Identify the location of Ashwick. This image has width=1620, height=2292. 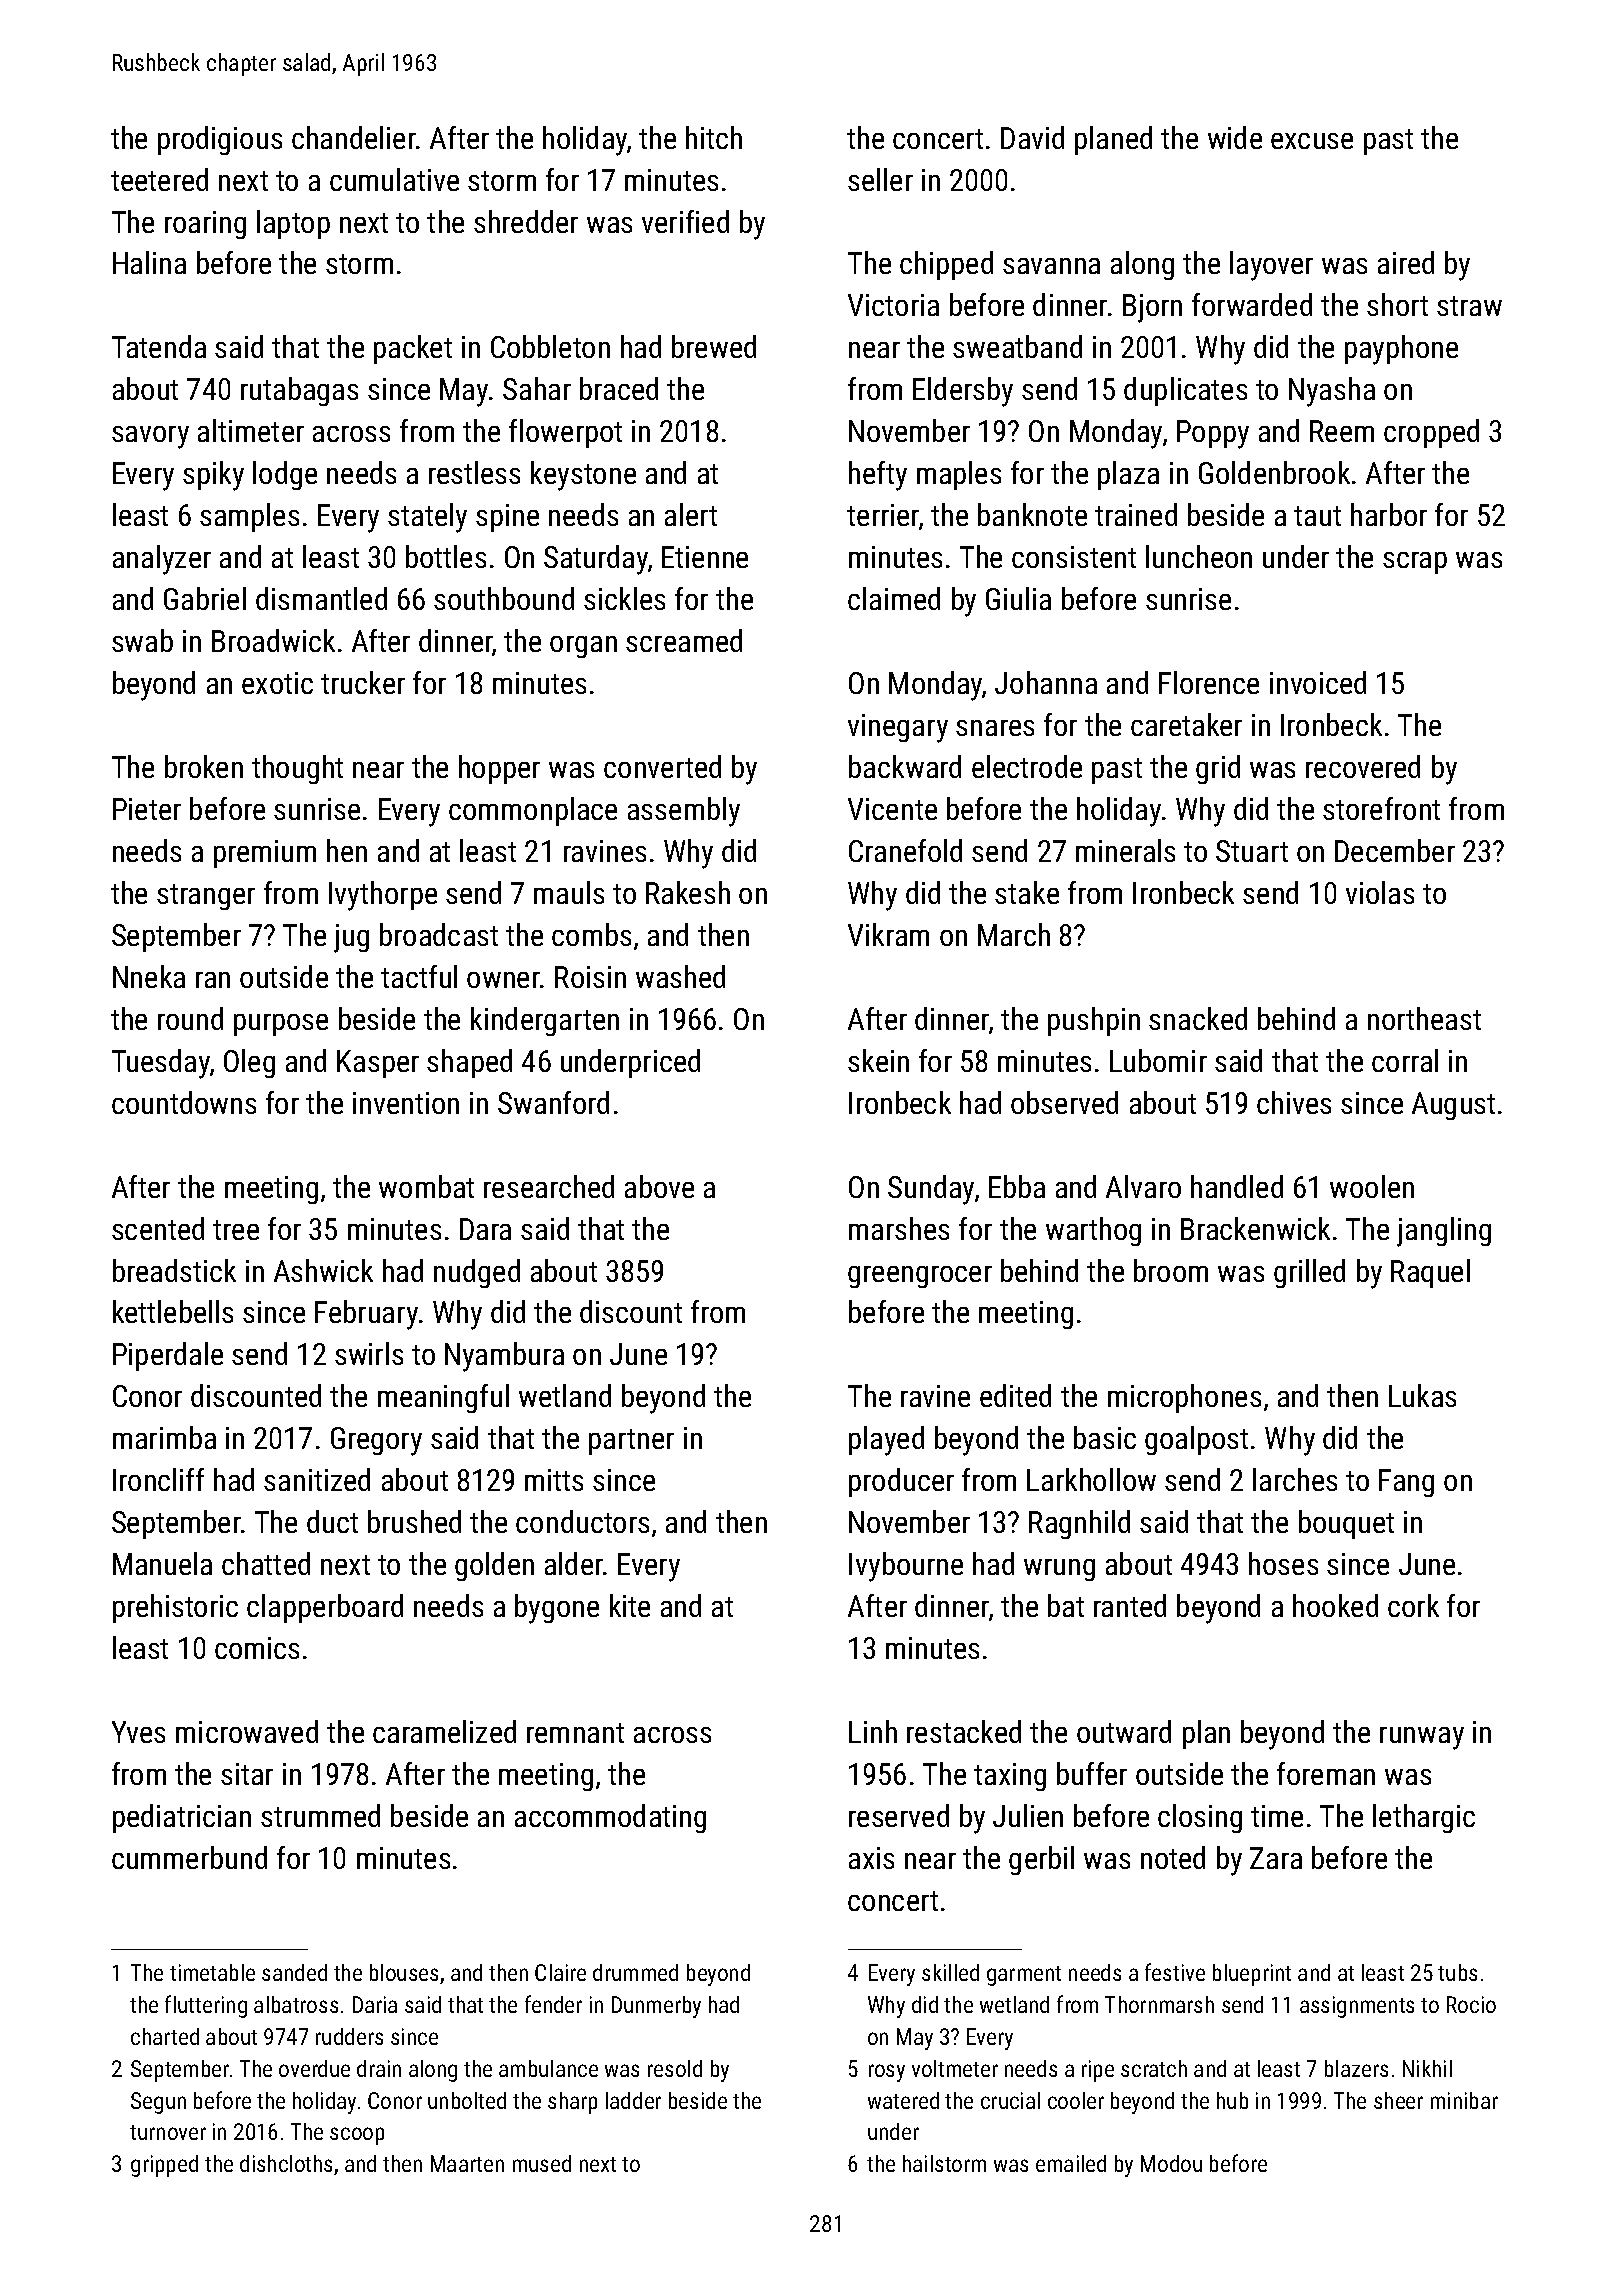
(323, 1270).
